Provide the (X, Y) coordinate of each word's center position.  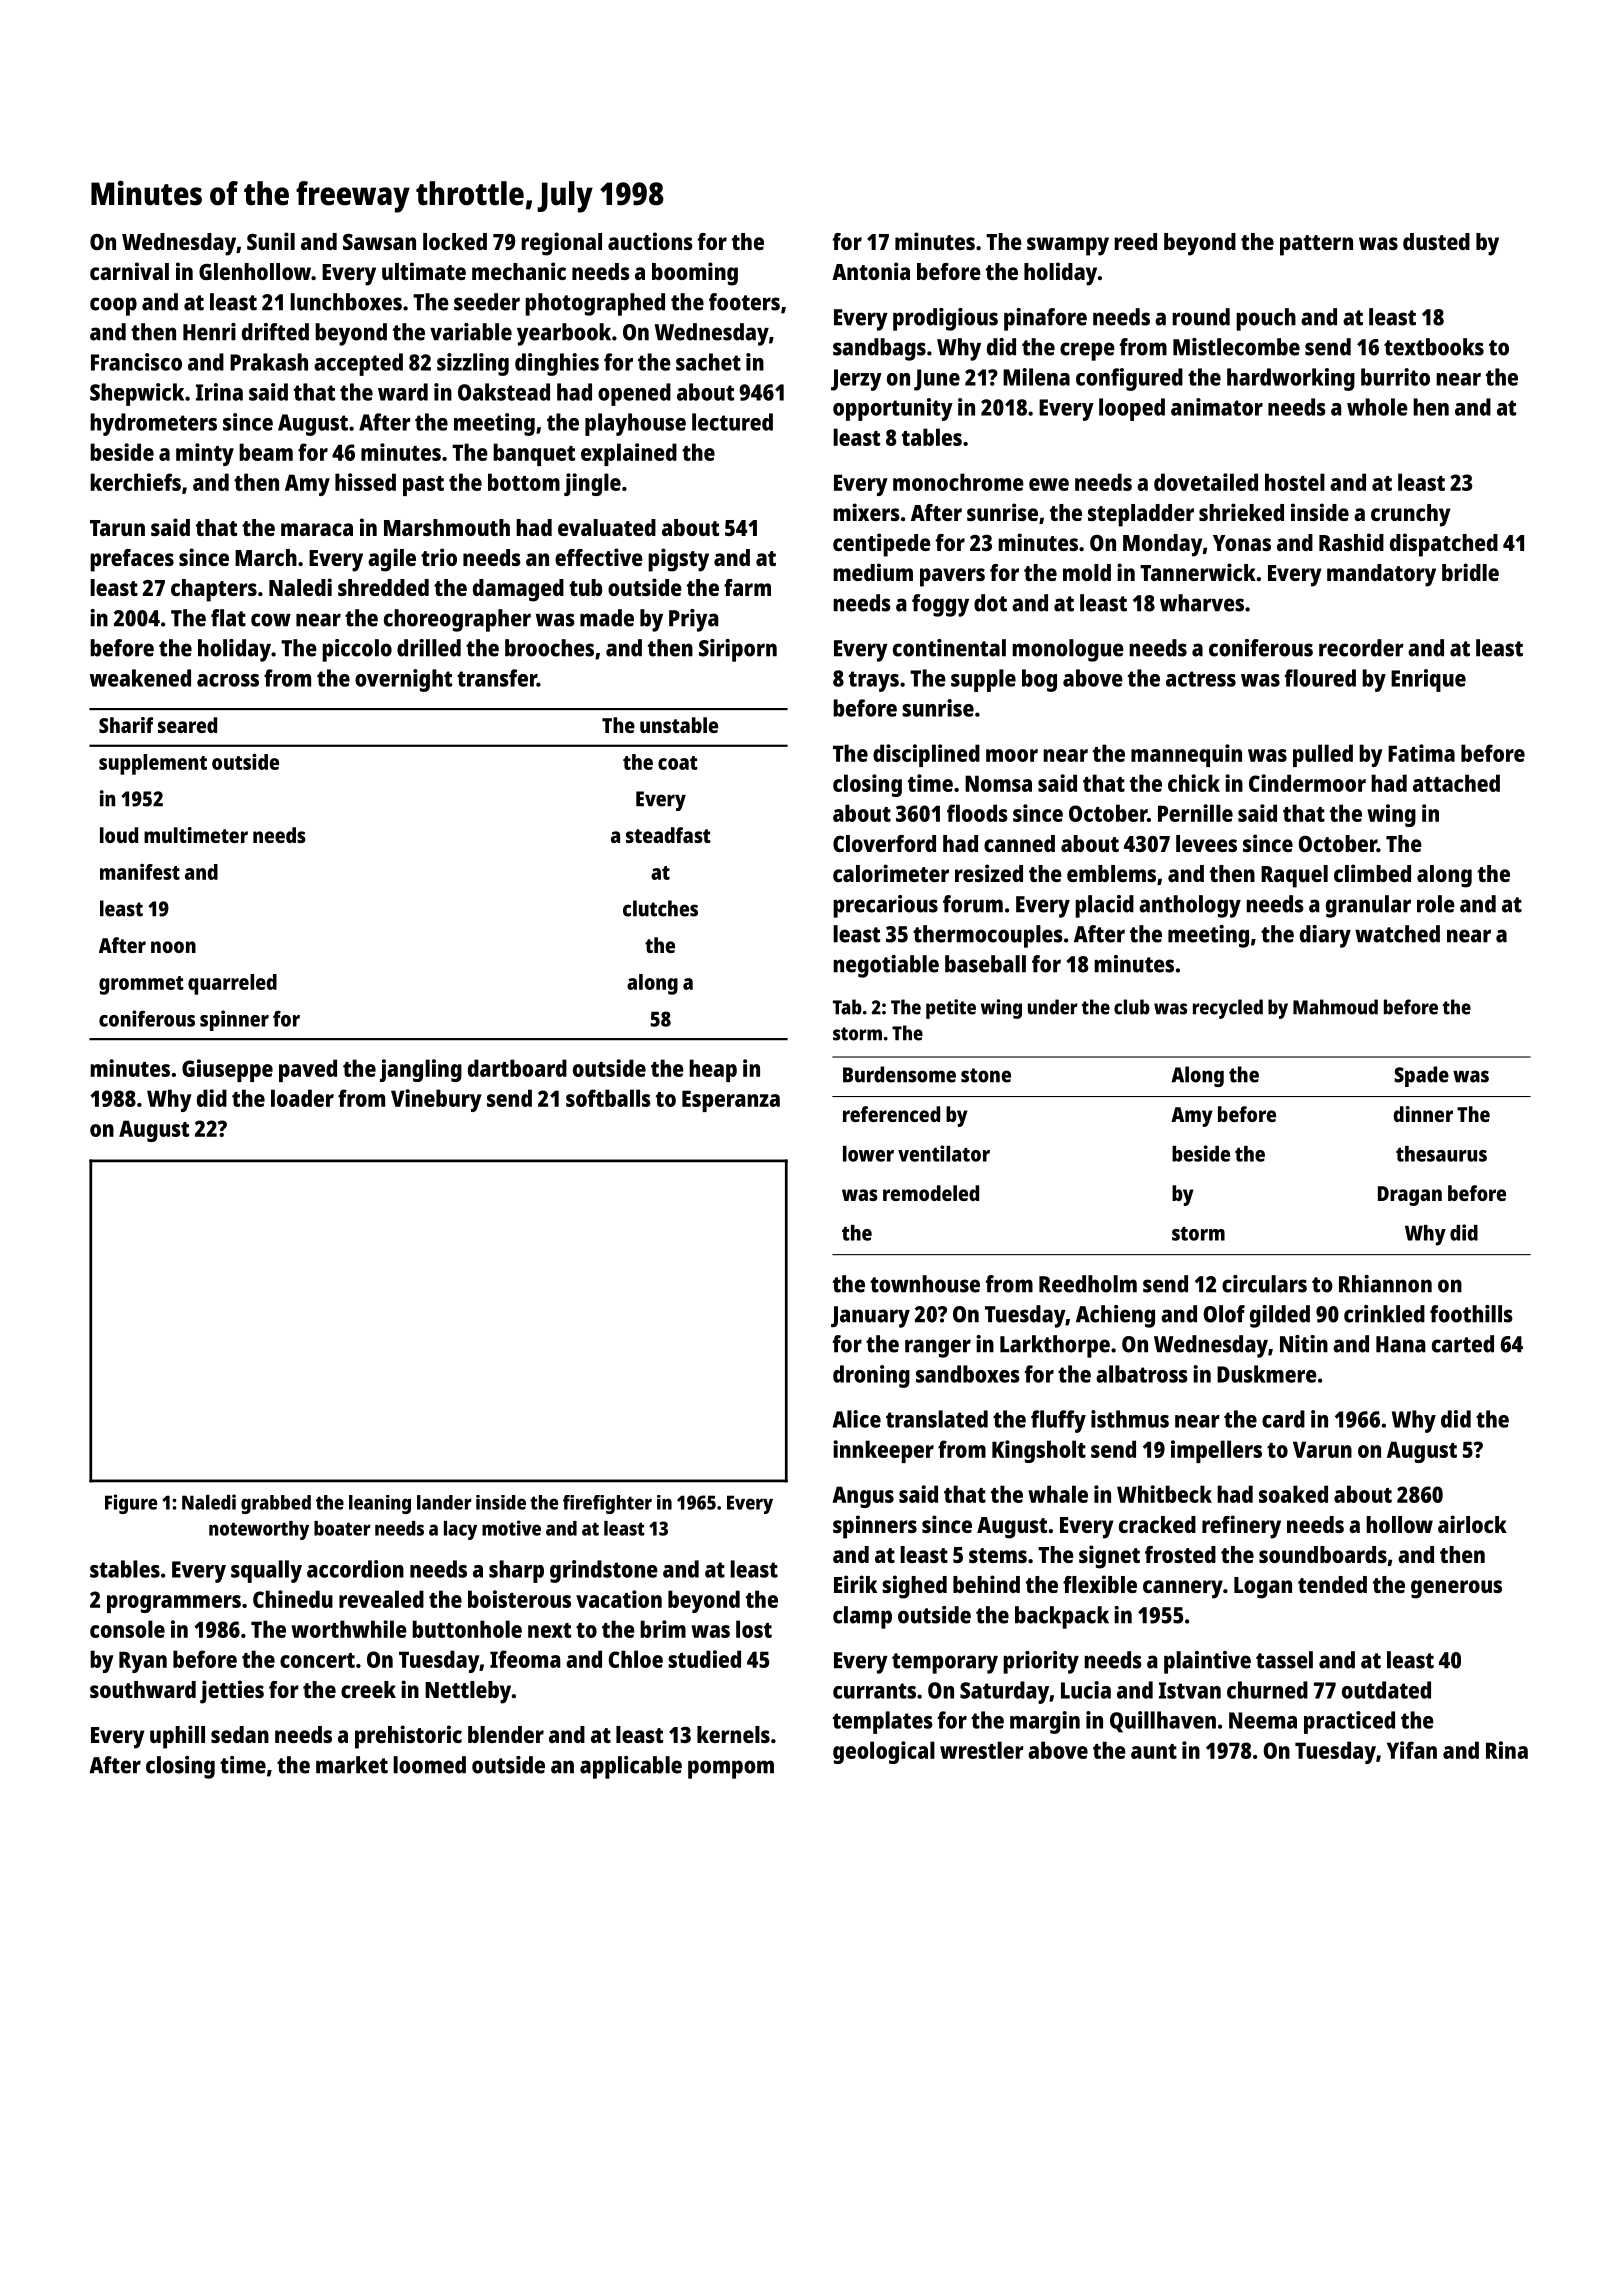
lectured (732, 422)
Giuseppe (227, 1070)
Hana (1401, 1344)
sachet (708, 362)
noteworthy (259, 1530)
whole (1377, 407)
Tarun (117, 528)
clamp (862, 1617)
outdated (1386, 1690)
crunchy (1410, 515)
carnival (129, 271)
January (870, 1317)
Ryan (143, 1662)
